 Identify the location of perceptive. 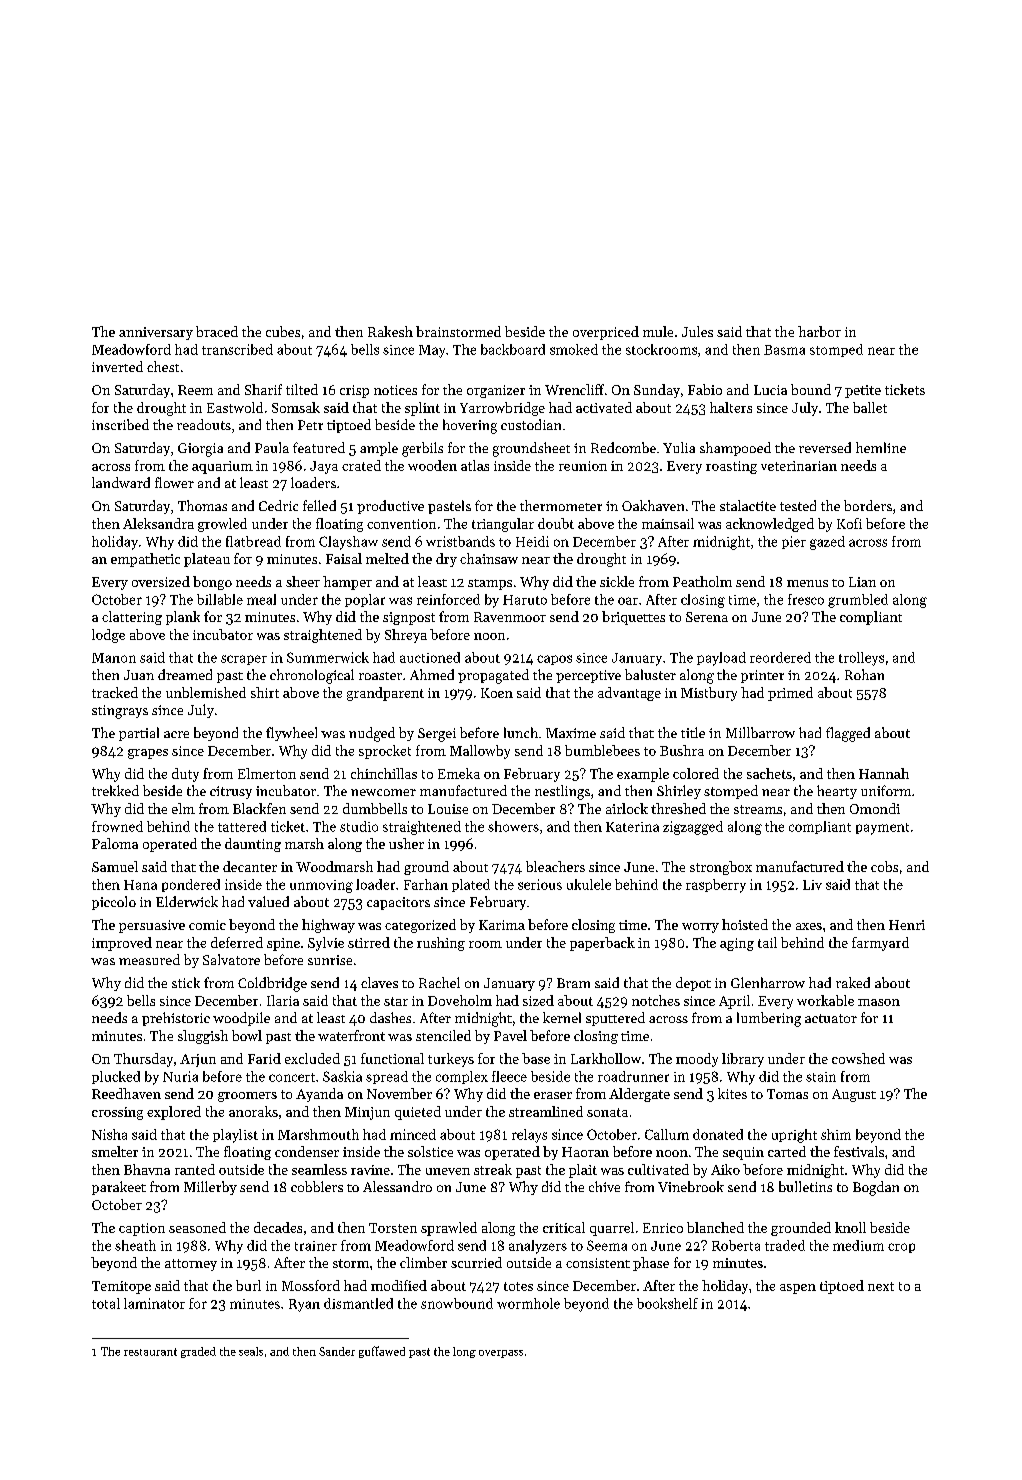
(588, 676).
